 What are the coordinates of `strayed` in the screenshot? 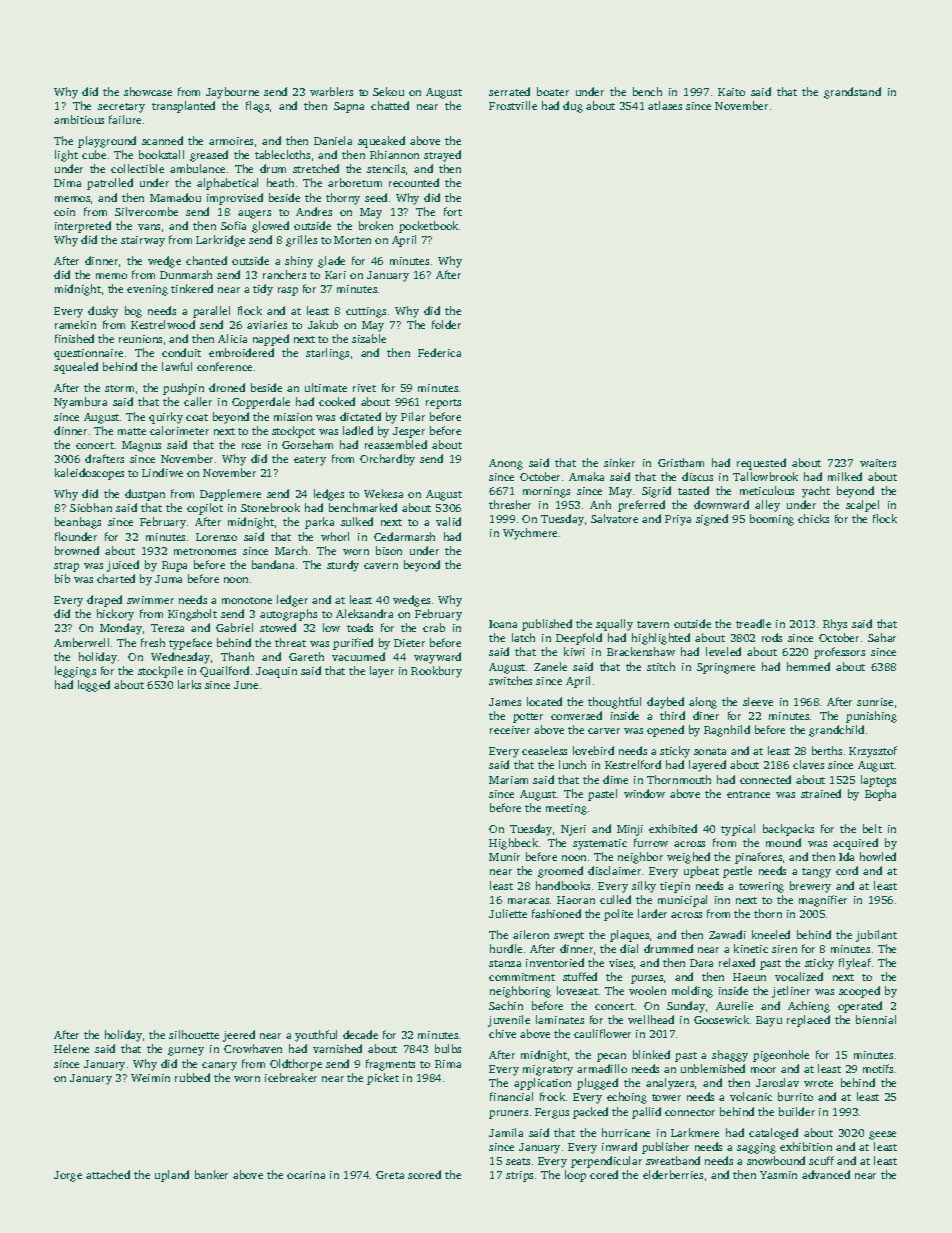 It's located at (442, 156).
